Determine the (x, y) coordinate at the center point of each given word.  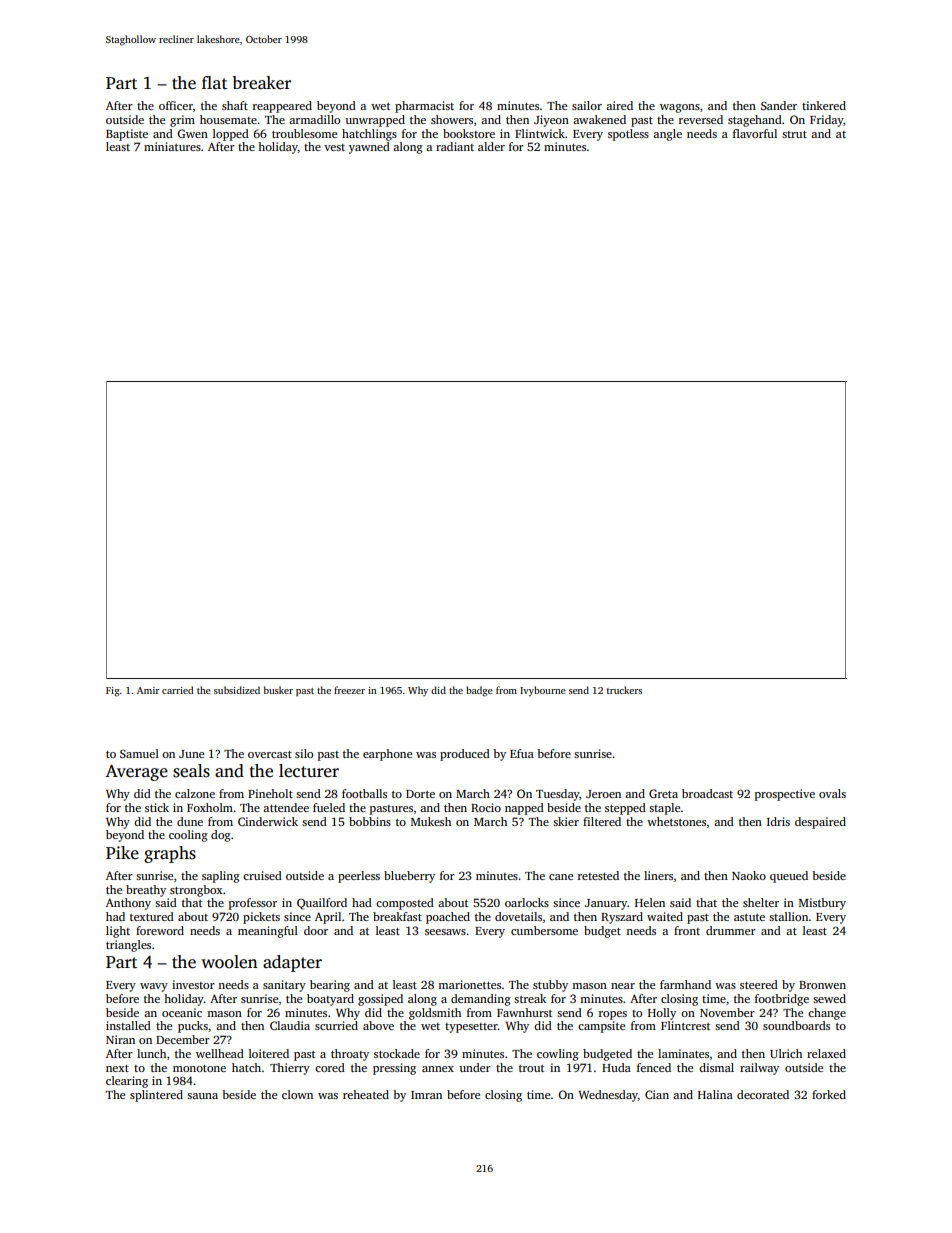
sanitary (284, 986)
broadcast (707, 793)
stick (157, 807)
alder (491, 146)
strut (794, 134)
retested (598, 875)
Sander (779, 105)
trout (531, 1068)
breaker (262, 83)
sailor (587, 105)
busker (278, 690)
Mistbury (822, 904)
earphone (387, 755)
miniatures (172, 146)
